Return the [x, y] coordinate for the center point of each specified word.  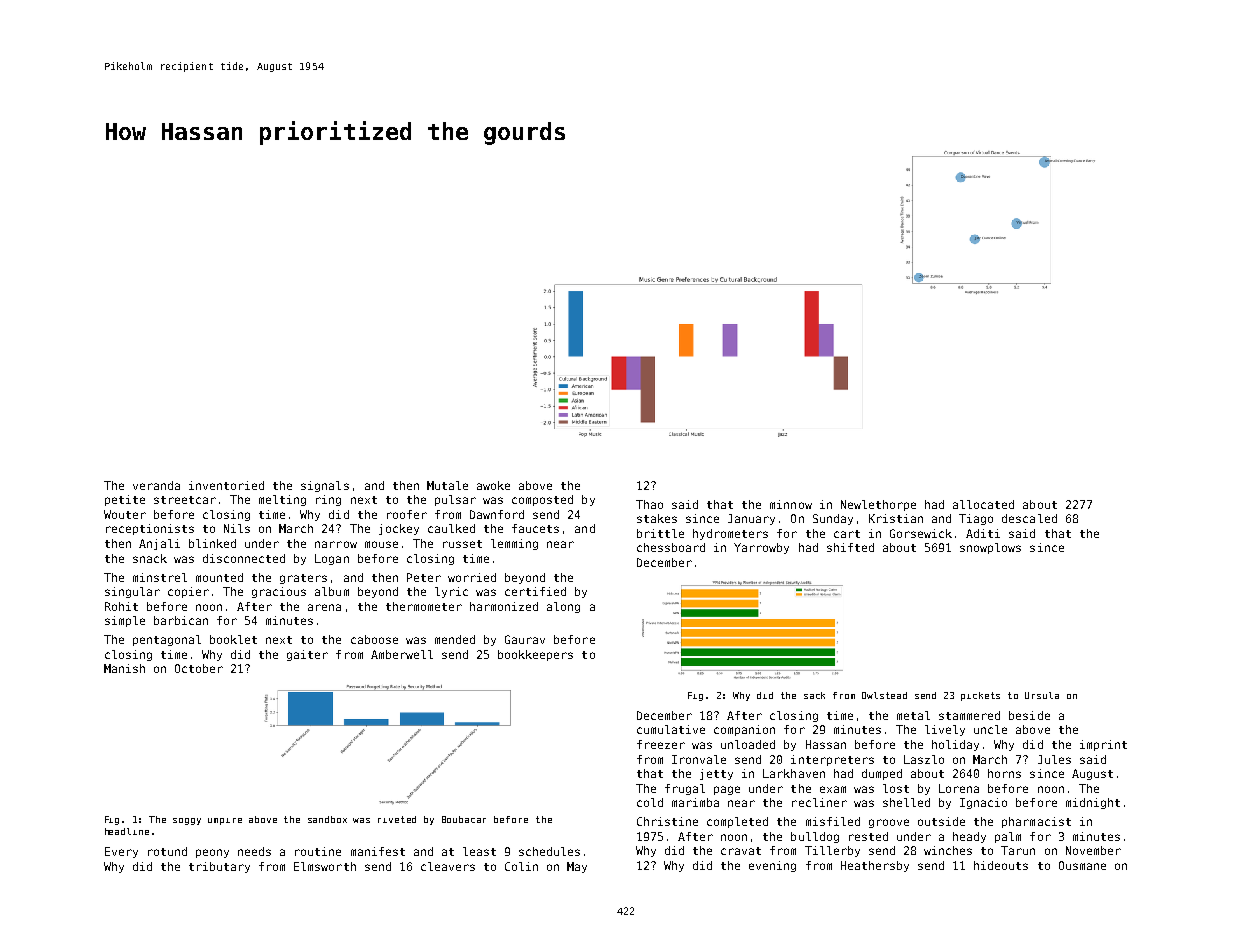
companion [744, 730]
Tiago [976, 519]
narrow [336, 544]
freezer [661, 744]
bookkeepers [535, 655]
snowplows [990, 548]
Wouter [125, 514]
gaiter [307, 655]
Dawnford [497, 514]
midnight [1093, 803]
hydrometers [730, 534]
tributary [219, 867]
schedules [549, 851]
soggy [187, 821]
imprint [1103, 745]
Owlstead [884, 695]
